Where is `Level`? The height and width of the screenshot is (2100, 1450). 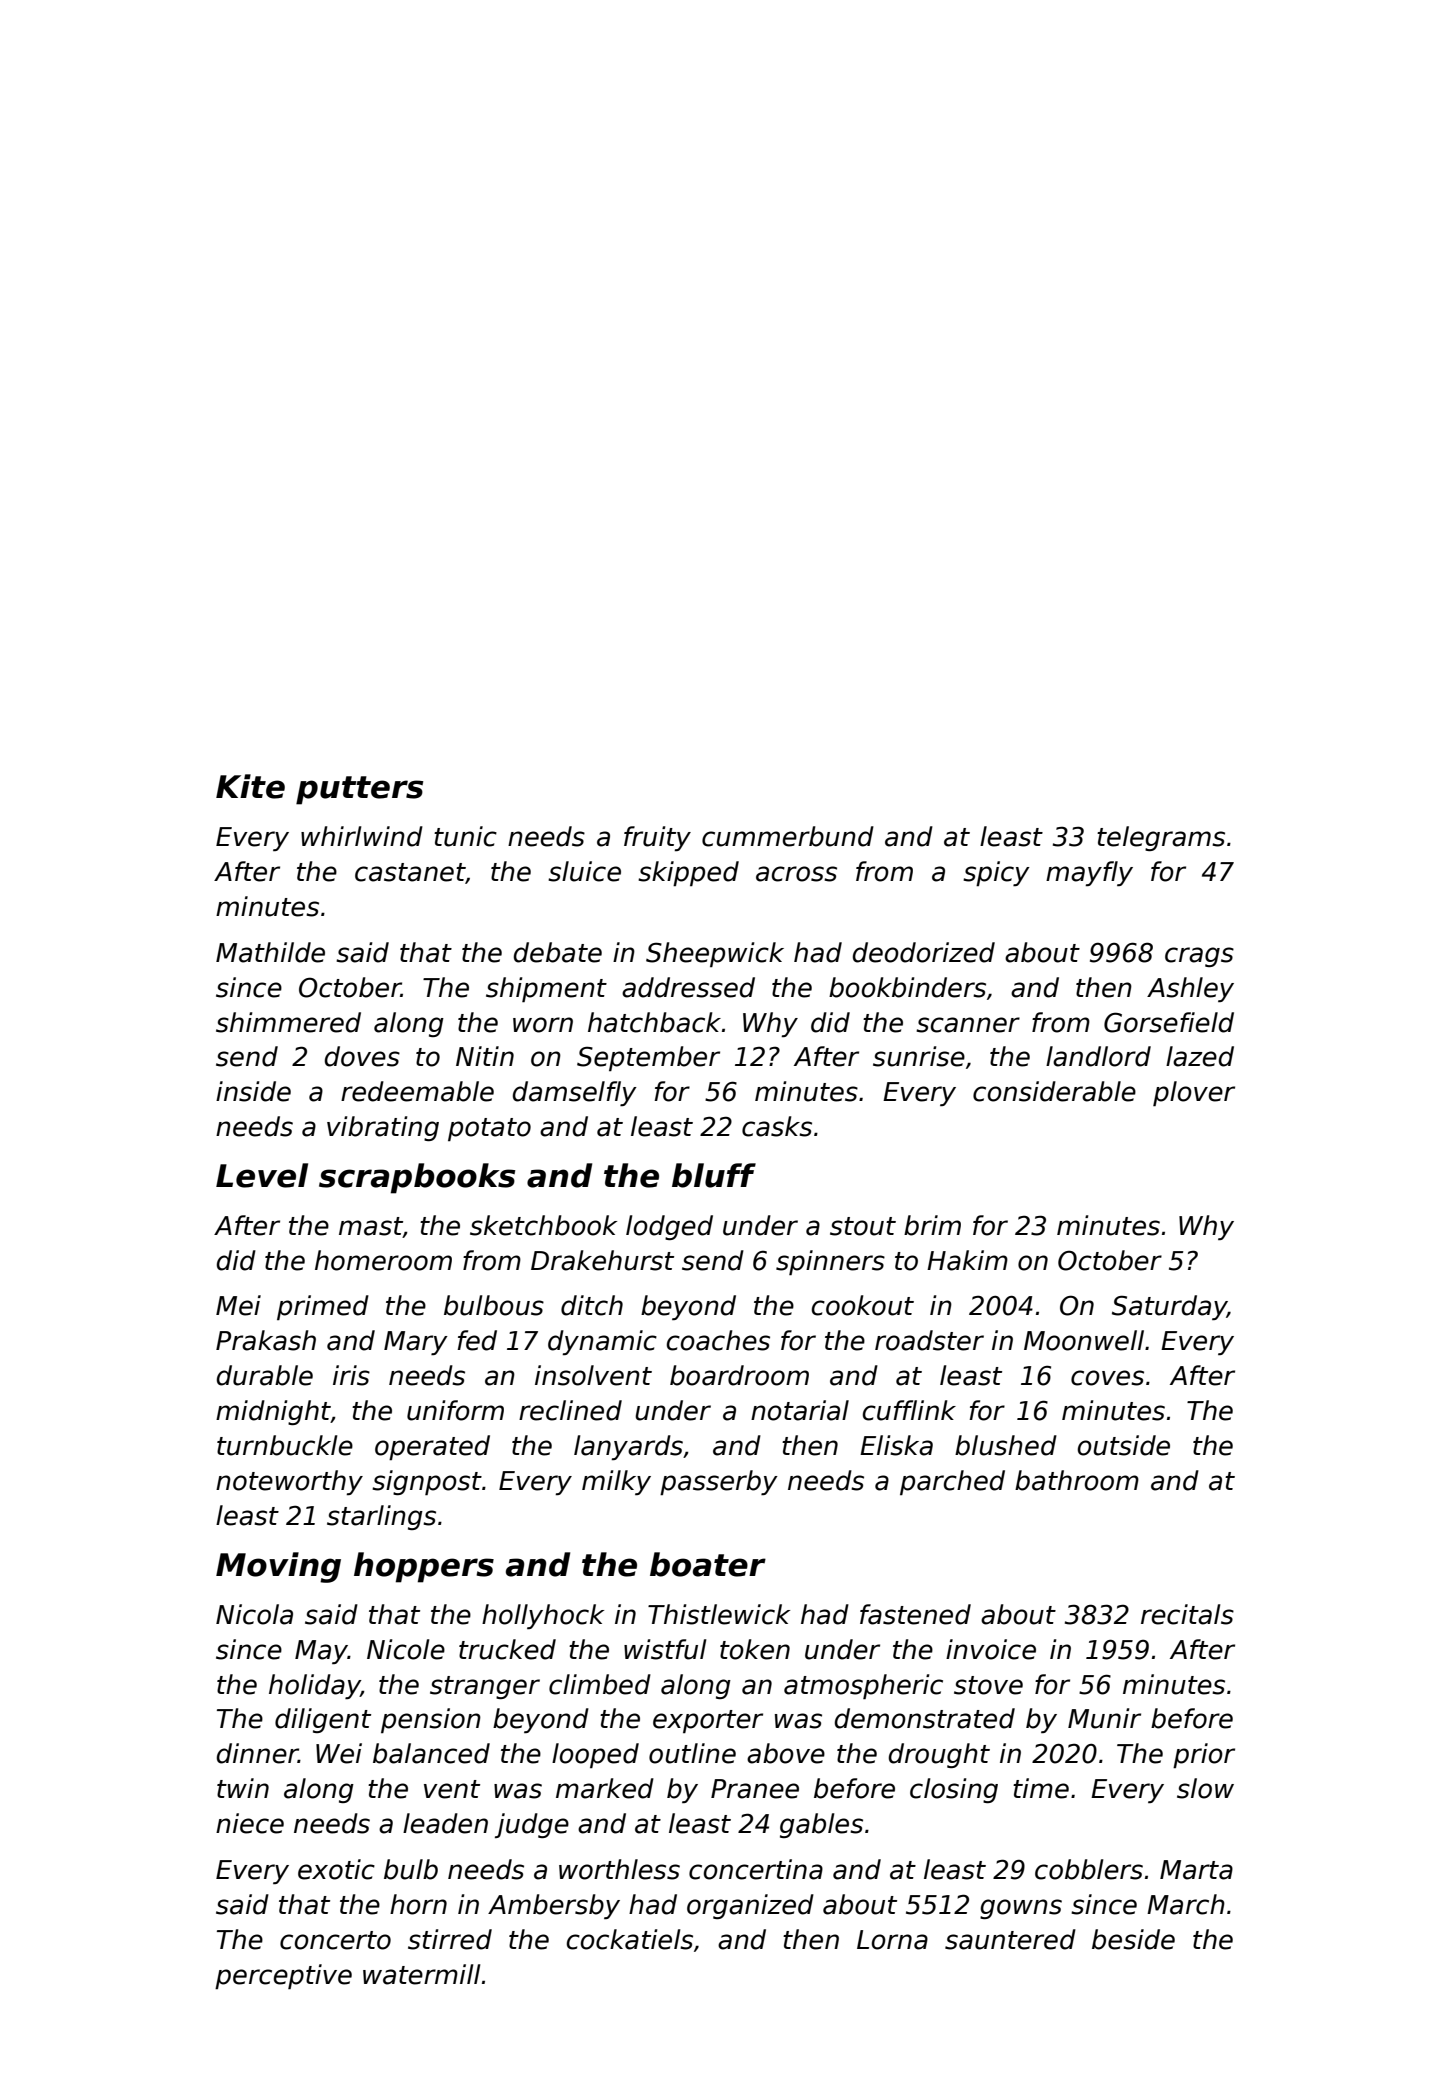 Level is located at coordinates (262, 1175).
